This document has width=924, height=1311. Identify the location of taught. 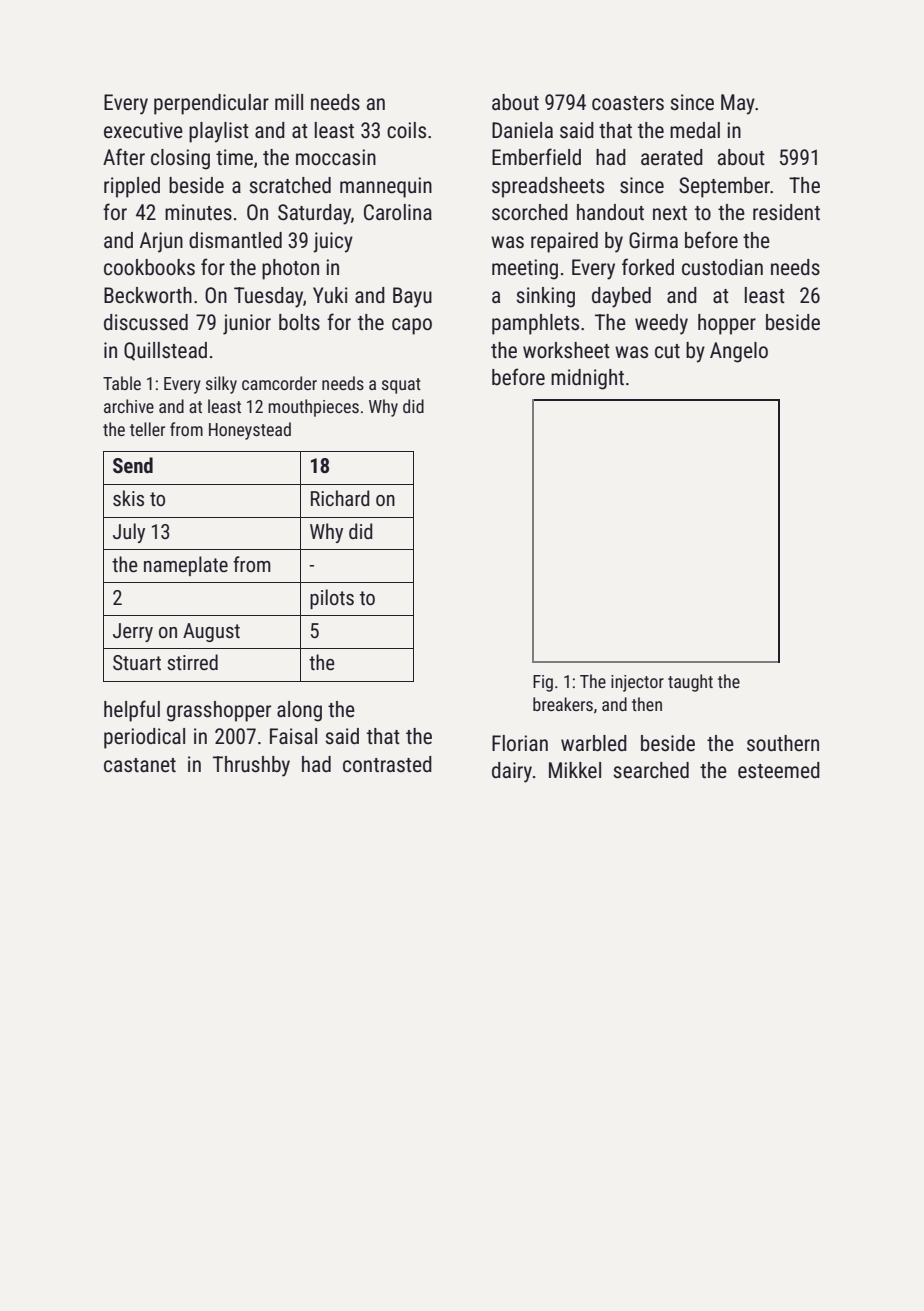
(690, 683).
